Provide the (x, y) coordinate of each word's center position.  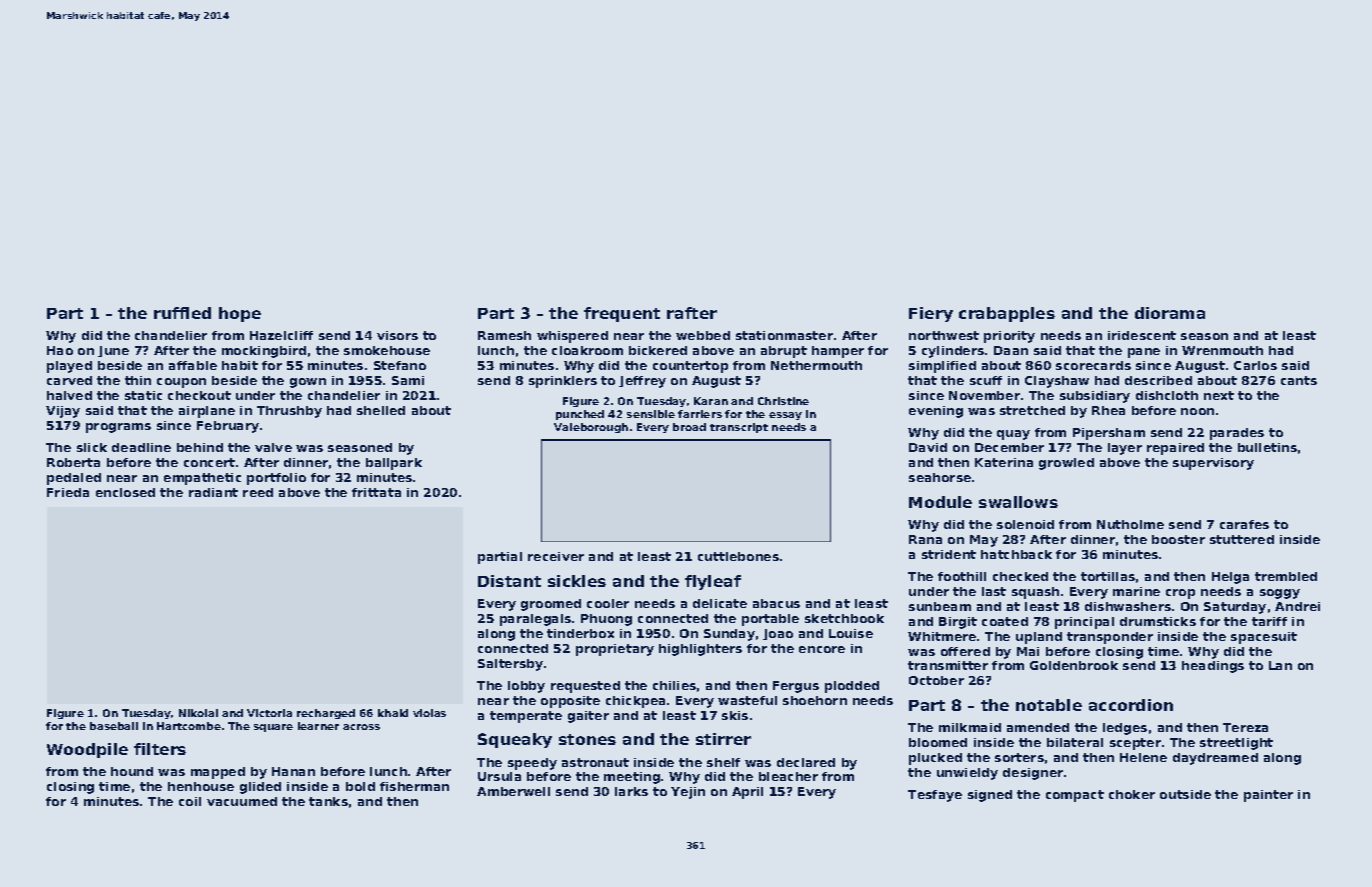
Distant (509, 581)
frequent (622, 314)
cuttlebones (738, 556)
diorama (1170, 313)
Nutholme (1130, 524)
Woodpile (87, 750)
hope (240, 314)
